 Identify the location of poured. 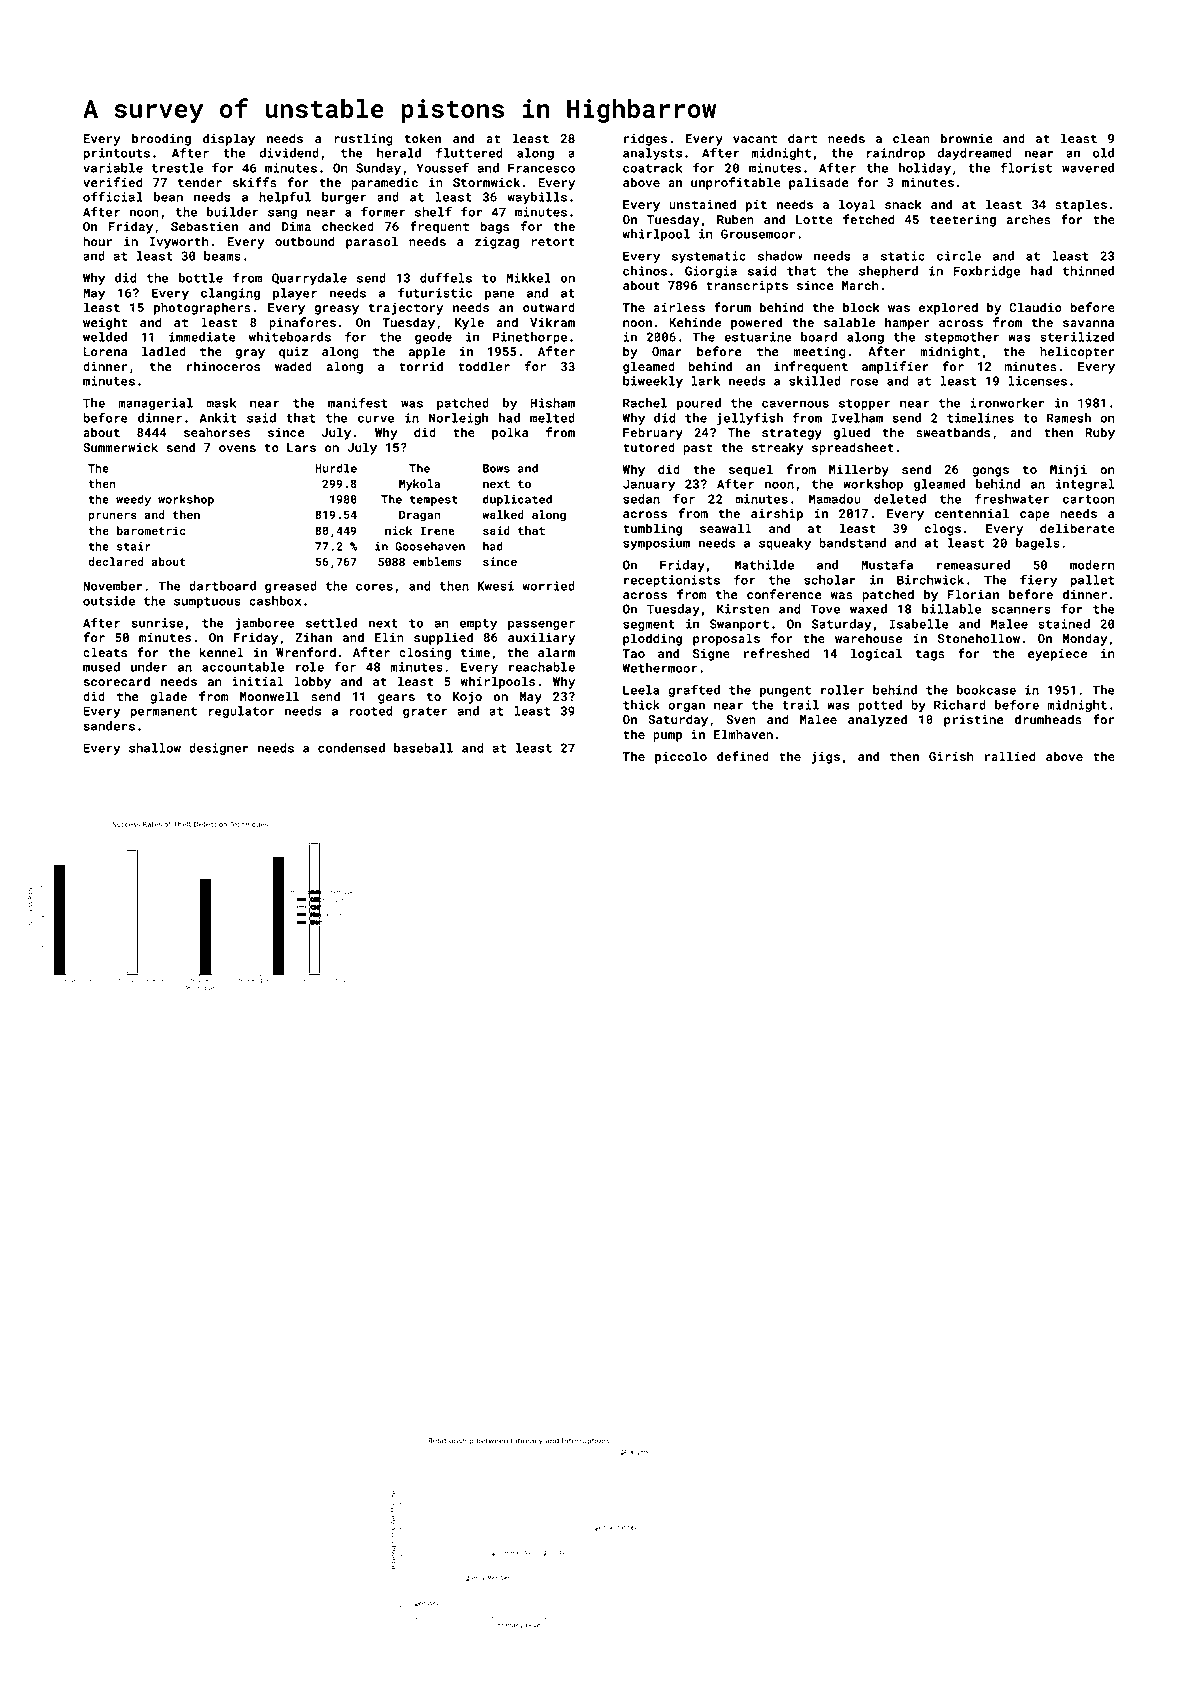
(699, 404).
